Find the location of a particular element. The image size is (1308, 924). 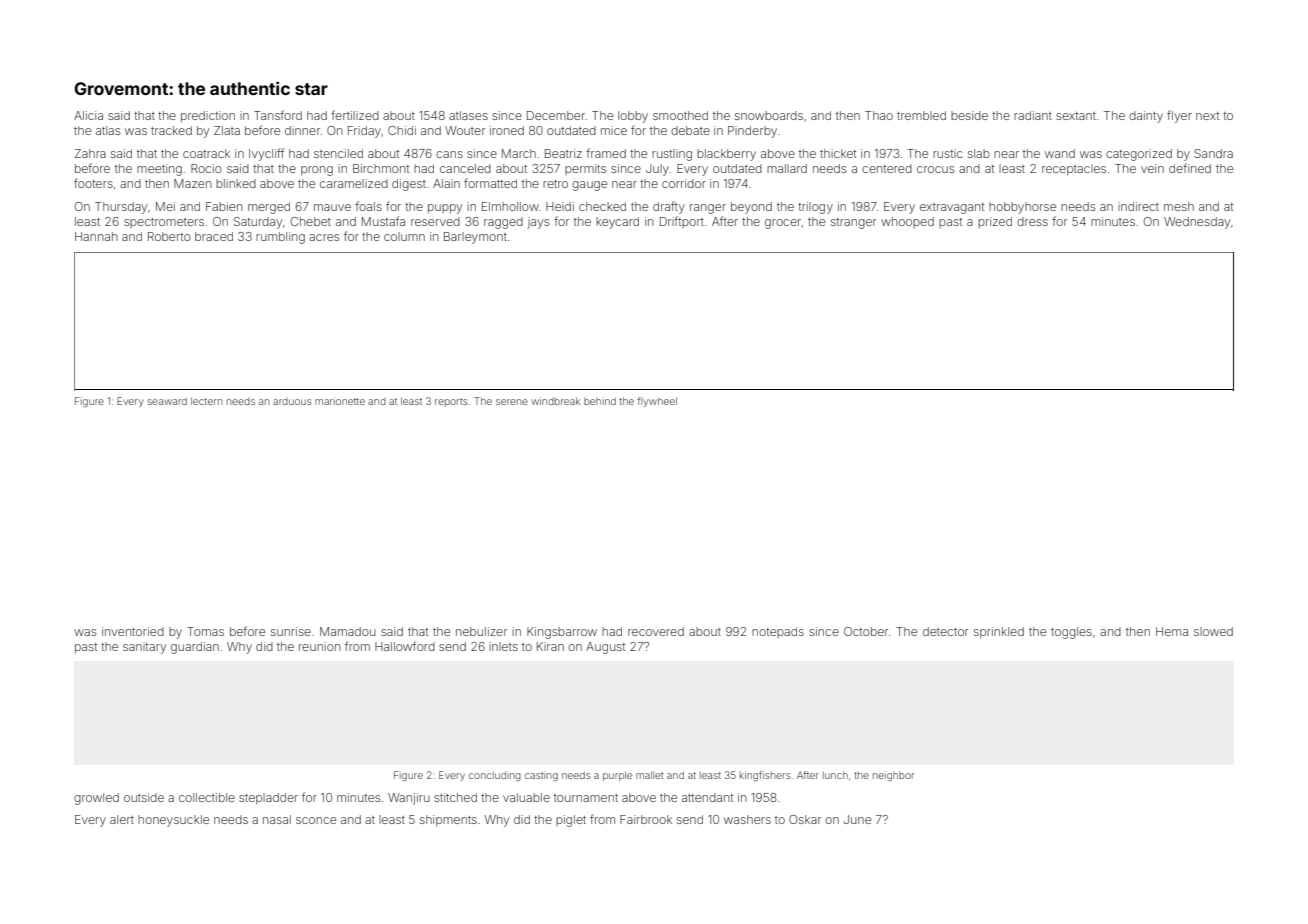

sextant is located at coordinates (1076, 116).
